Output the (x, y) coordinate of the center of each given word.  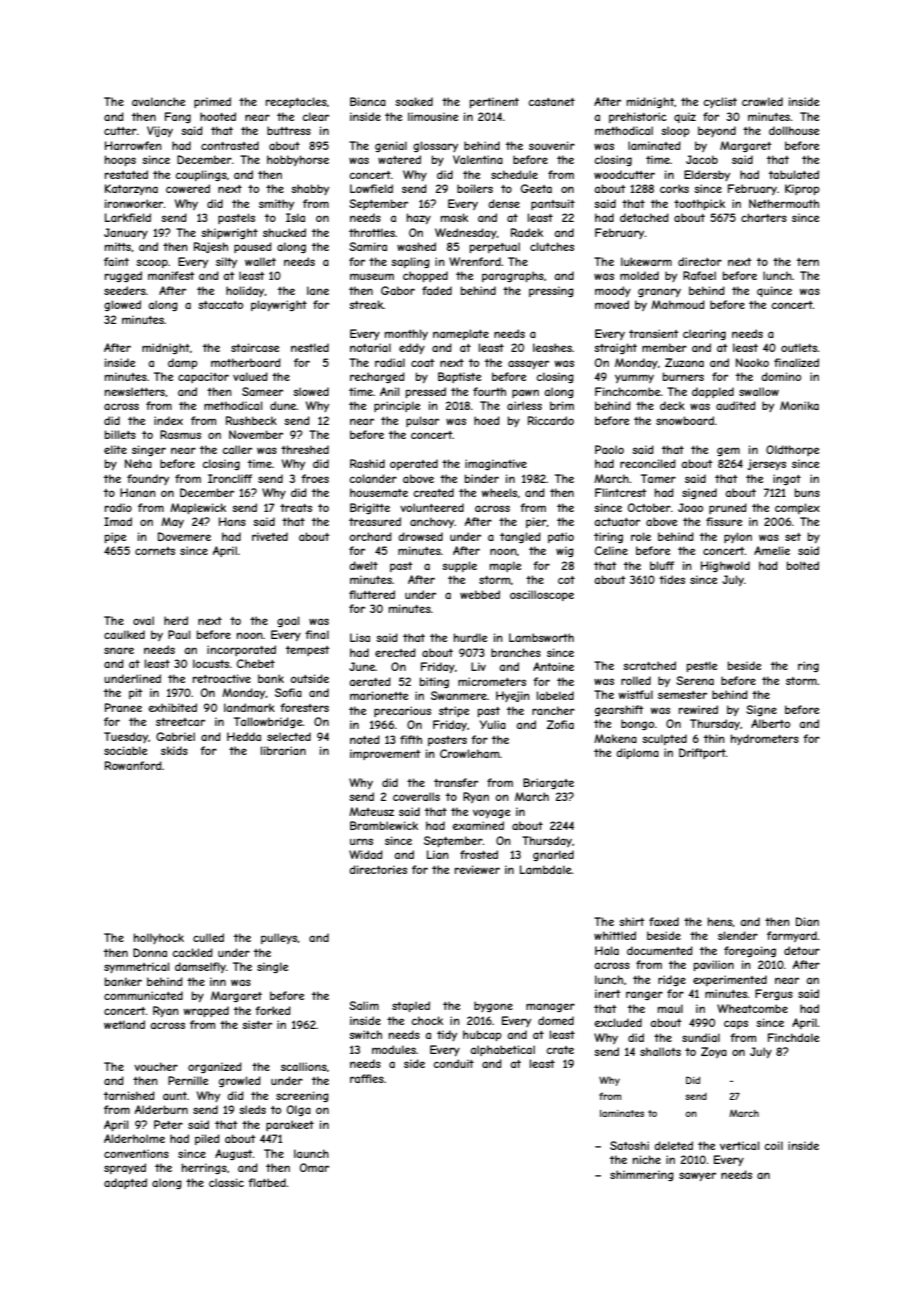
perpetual (495, 247)
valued (250, 376)
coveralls (416, 796)
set (793, 537)
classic (226, 1182)
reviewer (477, 869)
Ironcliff (230, 478)
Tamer (658, 478)
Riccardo (551, 420)
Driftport (702, 753)
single (272, 967)
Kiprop (802, 189)
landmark (249, 707)
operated (414, 464)
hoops (120, 160)
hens (720, 922)
